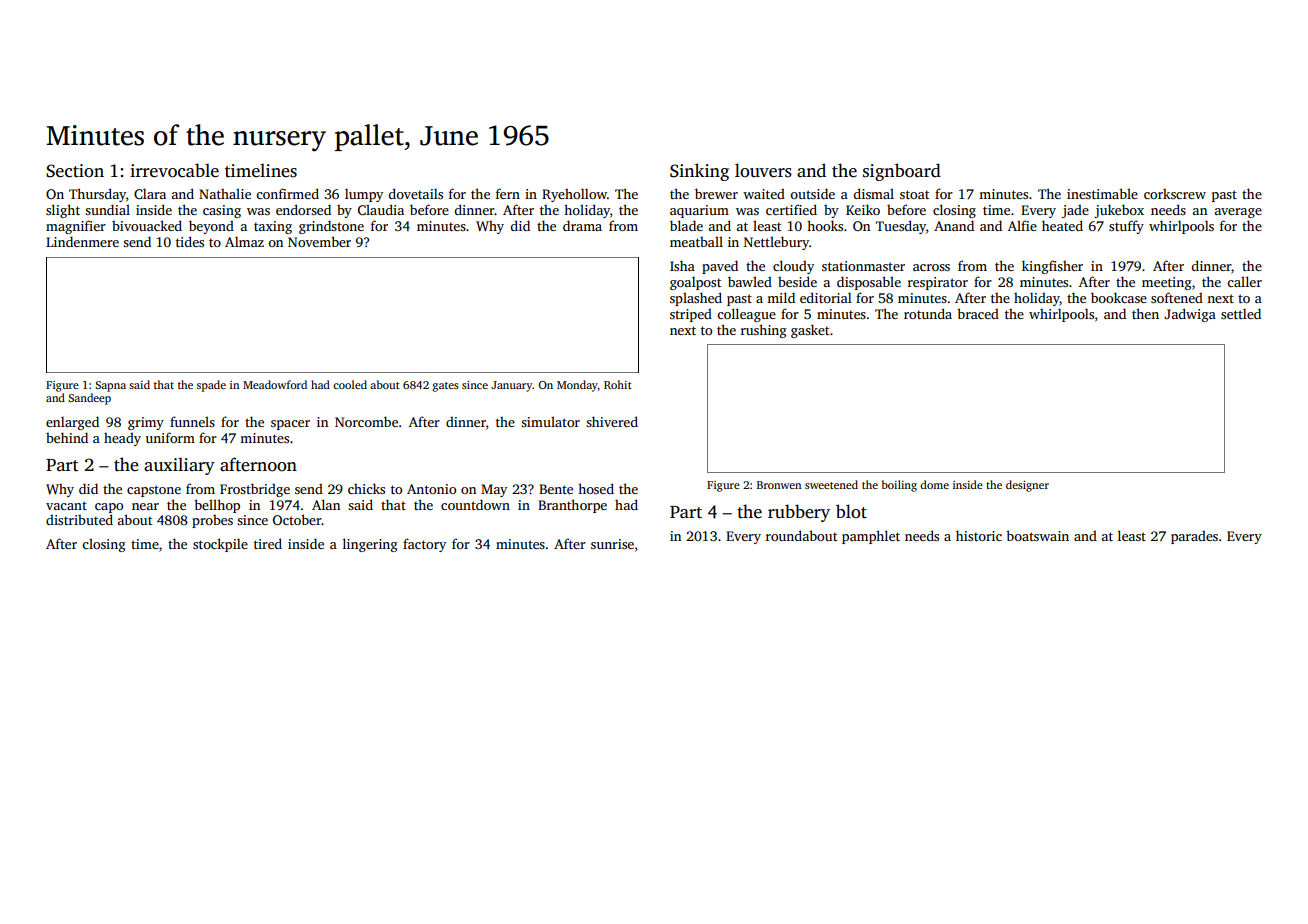 The height and width of the image is (924, 1308). What do you see at coordinates (1075, 211) in the image?
I see `jade` at bounding box center [1075, 211].
